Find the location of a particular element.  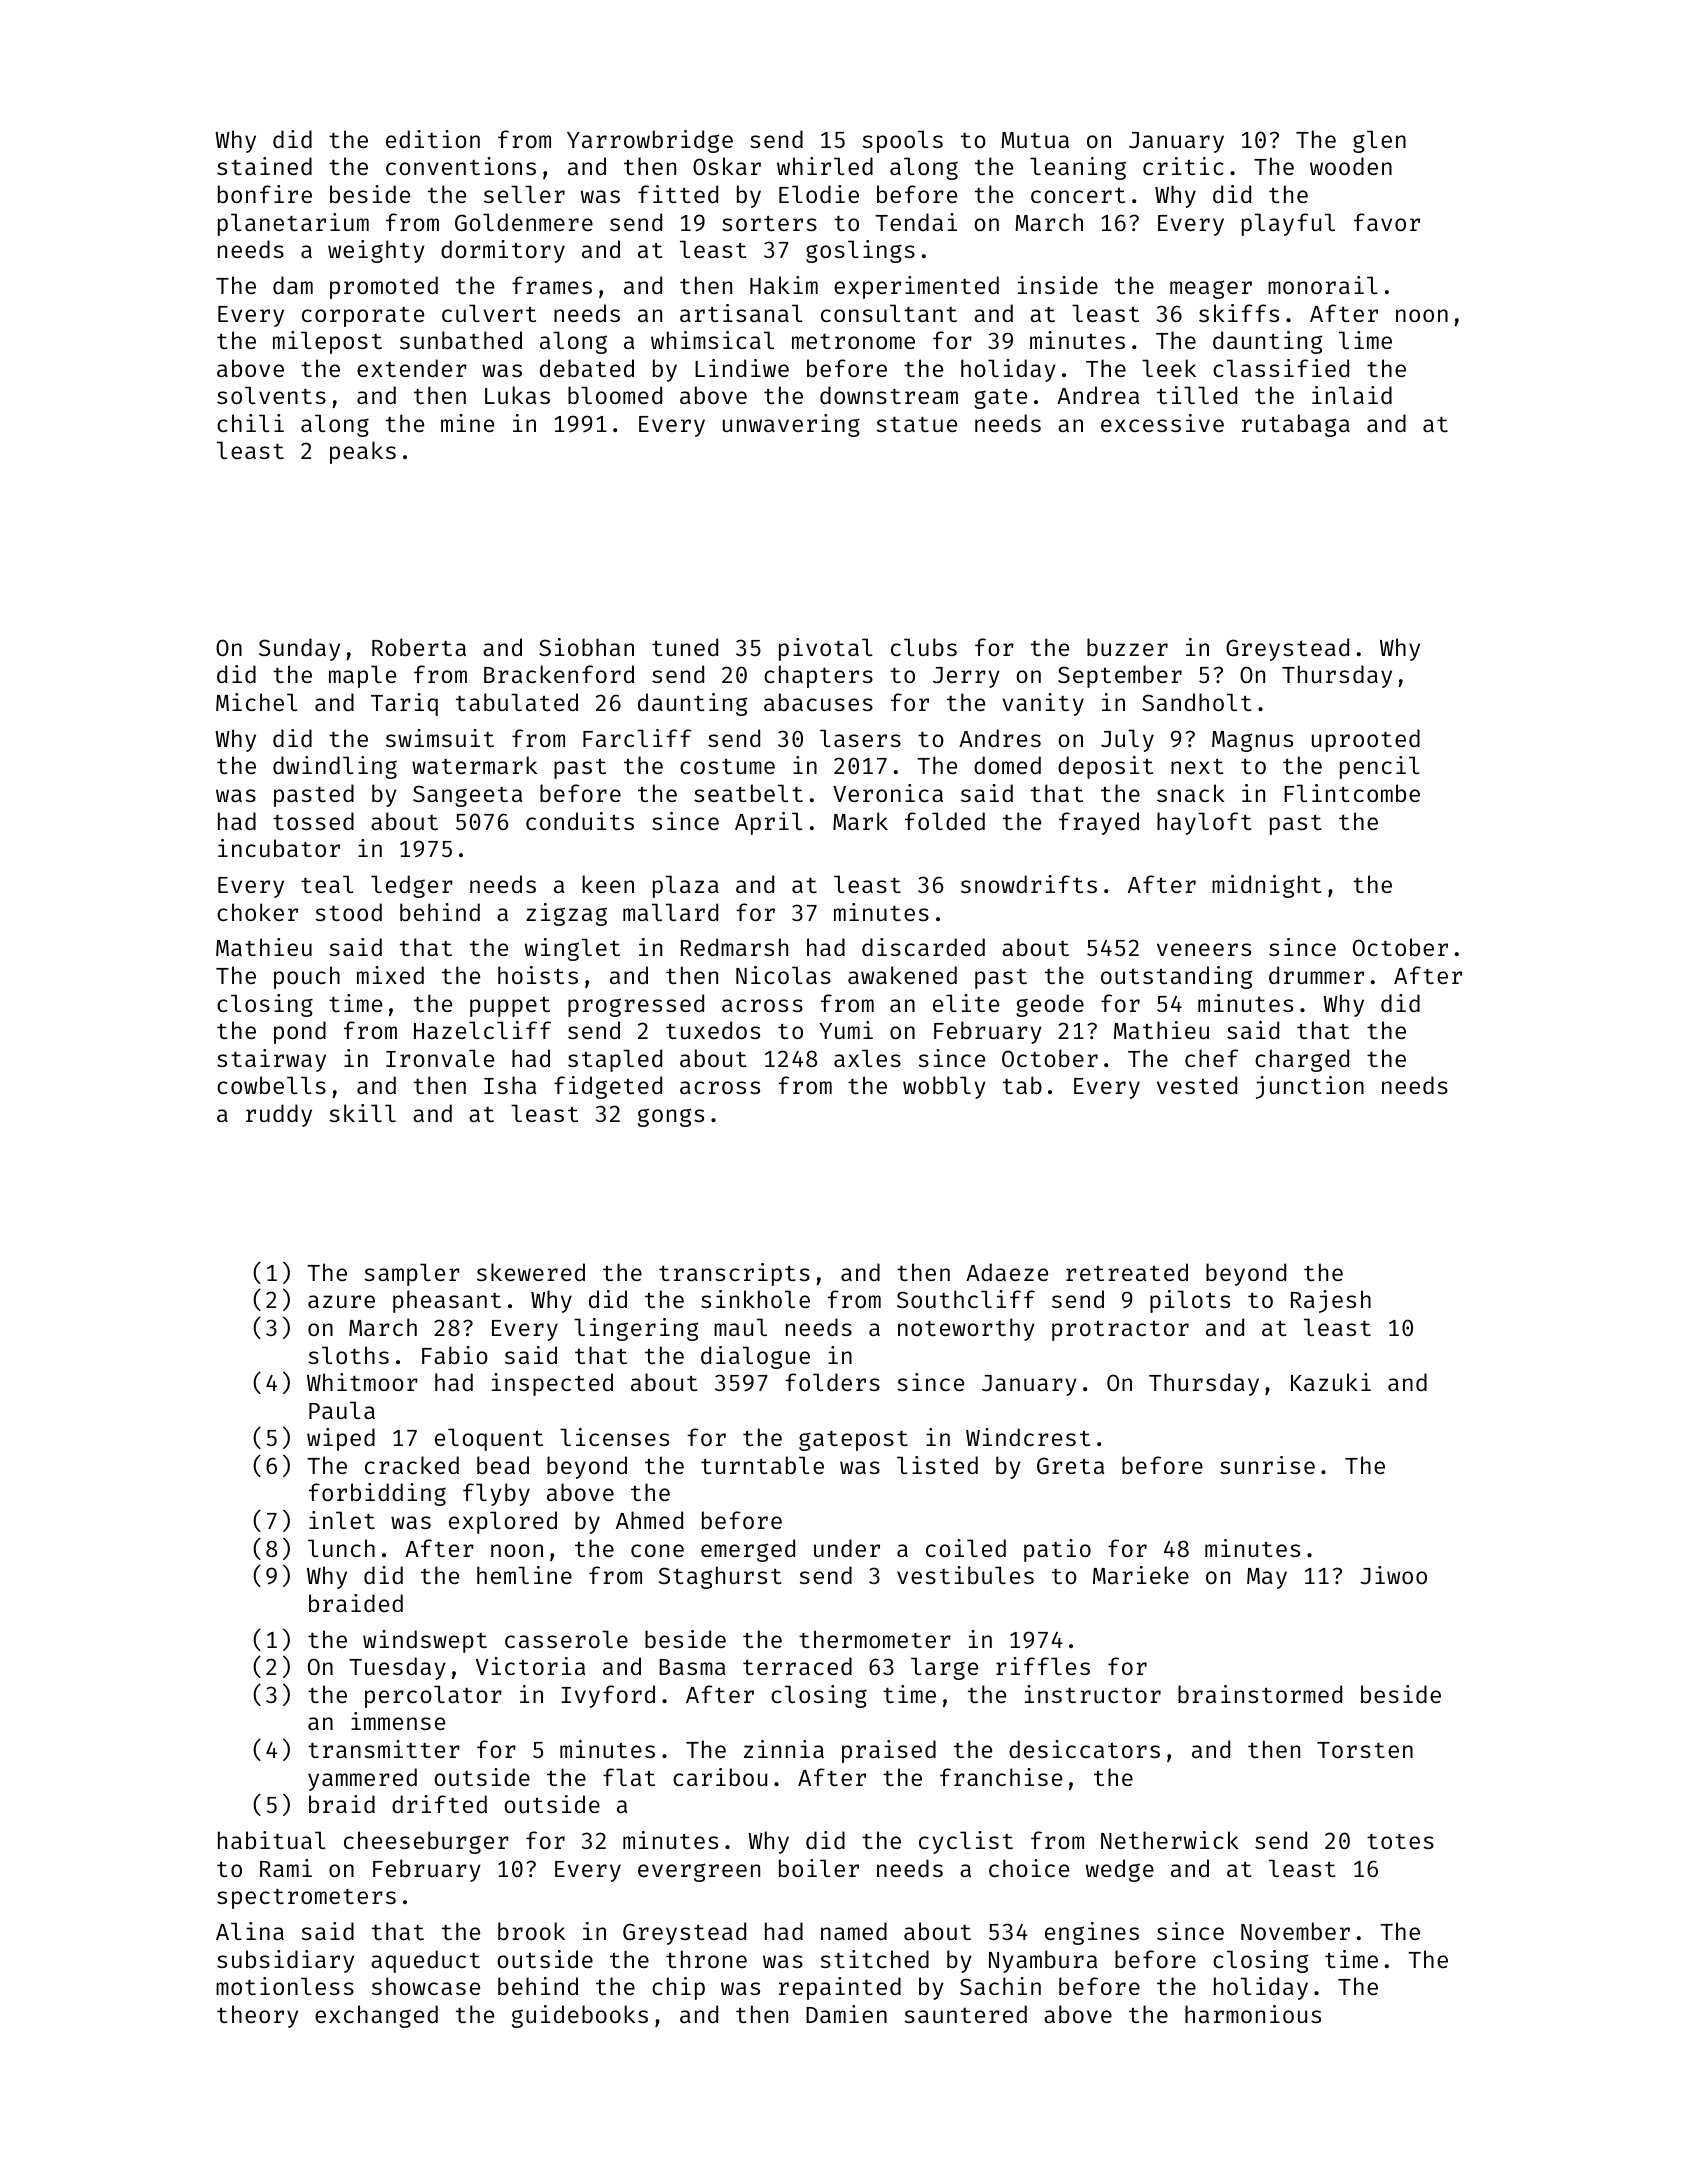

cowbells is located at coordinates (271, 1085).
